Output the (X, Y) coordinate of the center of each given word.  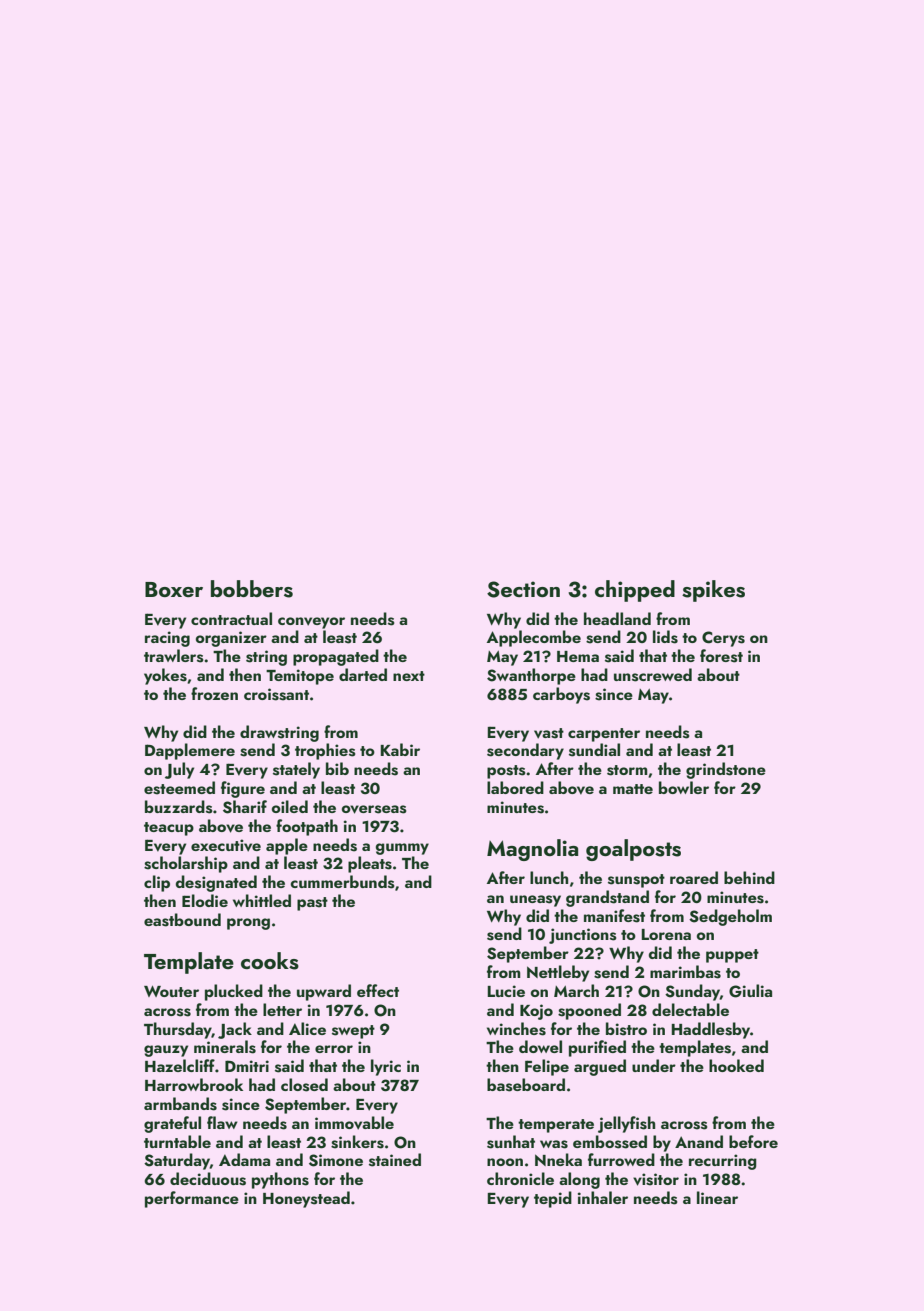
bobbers (252, 589)
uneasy (535, 901)
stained (395, 1160)
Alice (307, 1028)
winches (516, 1029)
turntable (177, 1141)
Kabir (400, 749)
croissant (276, 694)
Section (523, 589)
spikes (713, 591)
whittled (262, 900)
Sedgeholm (730, 917)
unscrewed (653, 675)
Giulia (750, 991)
